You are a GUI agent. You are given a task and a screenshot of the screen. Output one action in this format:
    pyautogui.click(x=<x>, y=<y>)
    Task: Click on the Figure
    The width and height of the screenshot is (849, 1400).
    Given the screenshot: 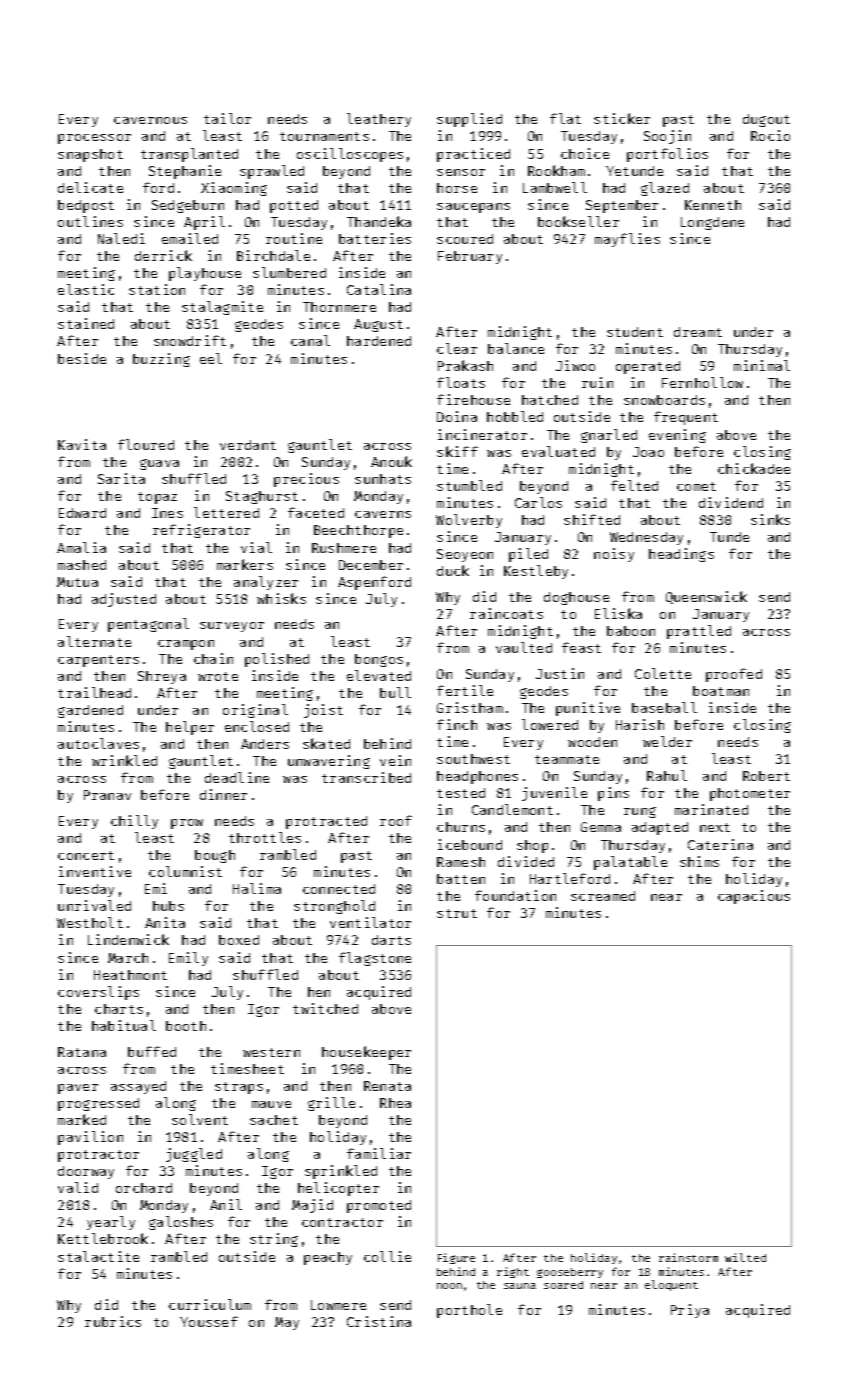 What is the action you would take?
    pyautogui.click(x=456, y=1258)
